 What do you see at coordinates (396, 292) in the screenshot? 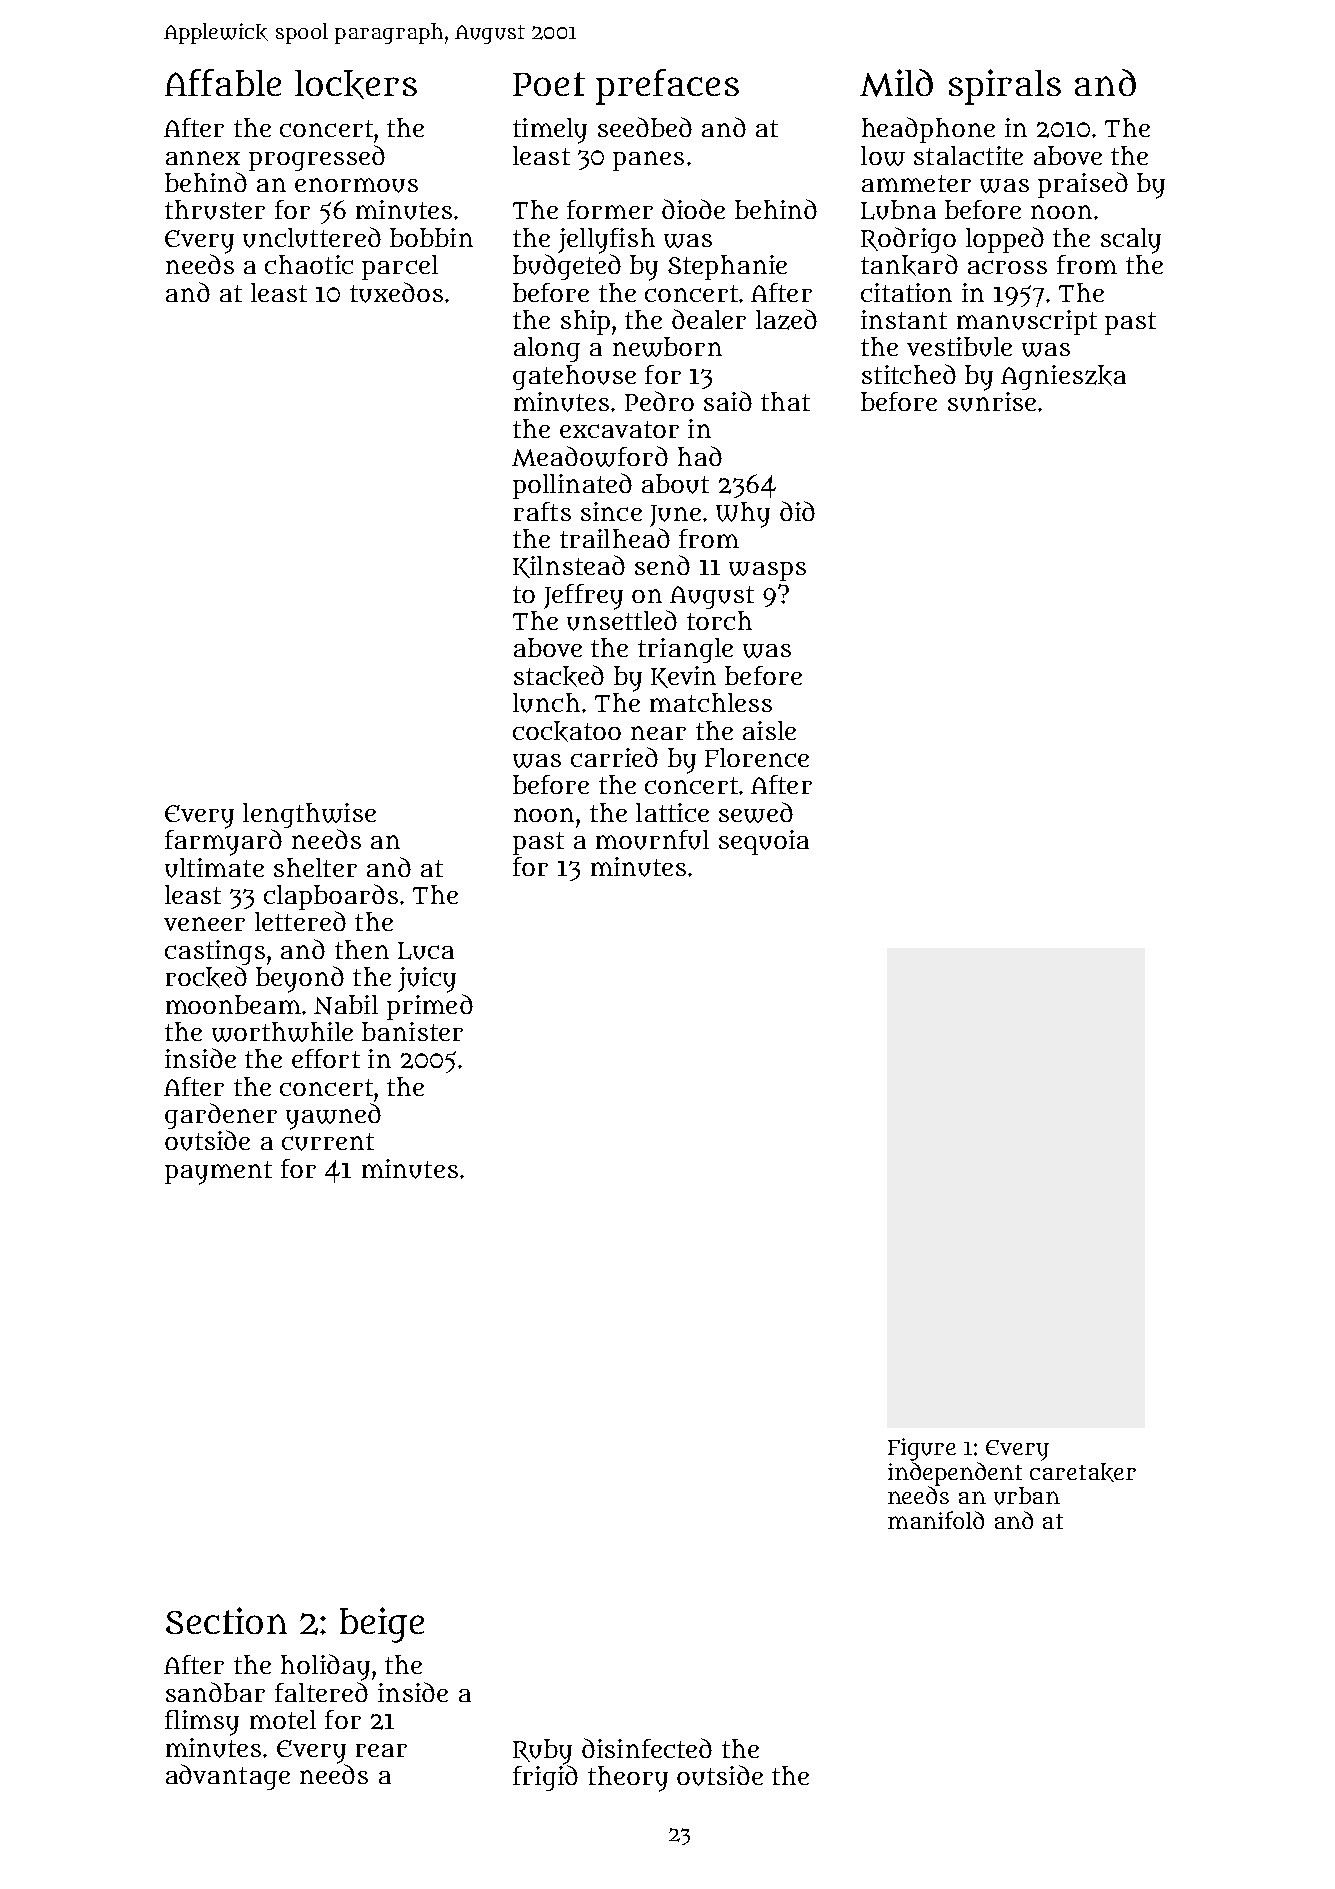
I see `tuxedos` at bounding box center [396, 292].
